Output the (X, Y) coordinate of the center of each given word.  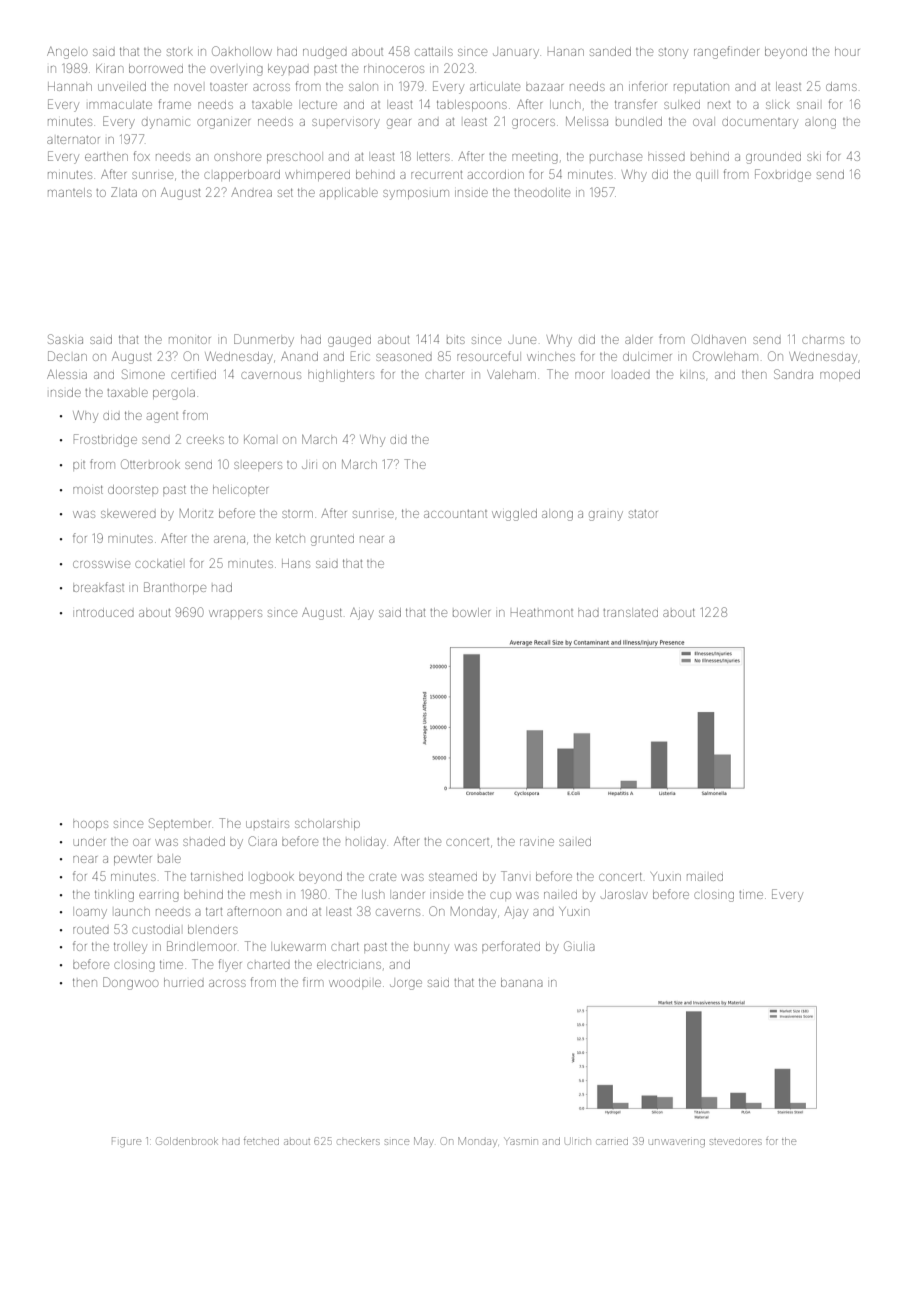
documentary (760, 123)
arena (229, 539)
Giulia (579, 946)
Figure (126, 1142)
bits (456, 340)
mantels (70, 192)
